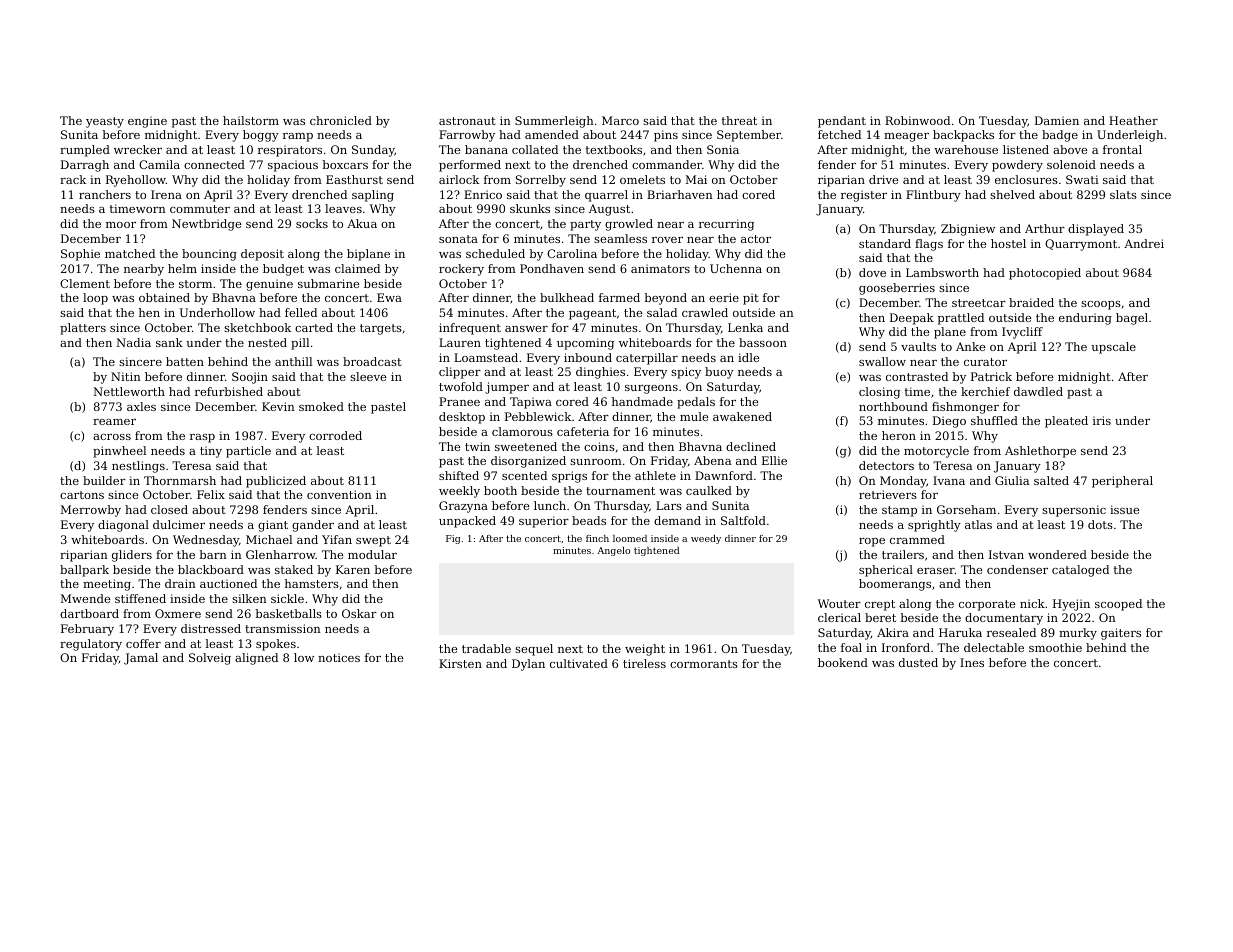 The image size is (1233, 952). I want to click on braided, so click(1031, 302).
